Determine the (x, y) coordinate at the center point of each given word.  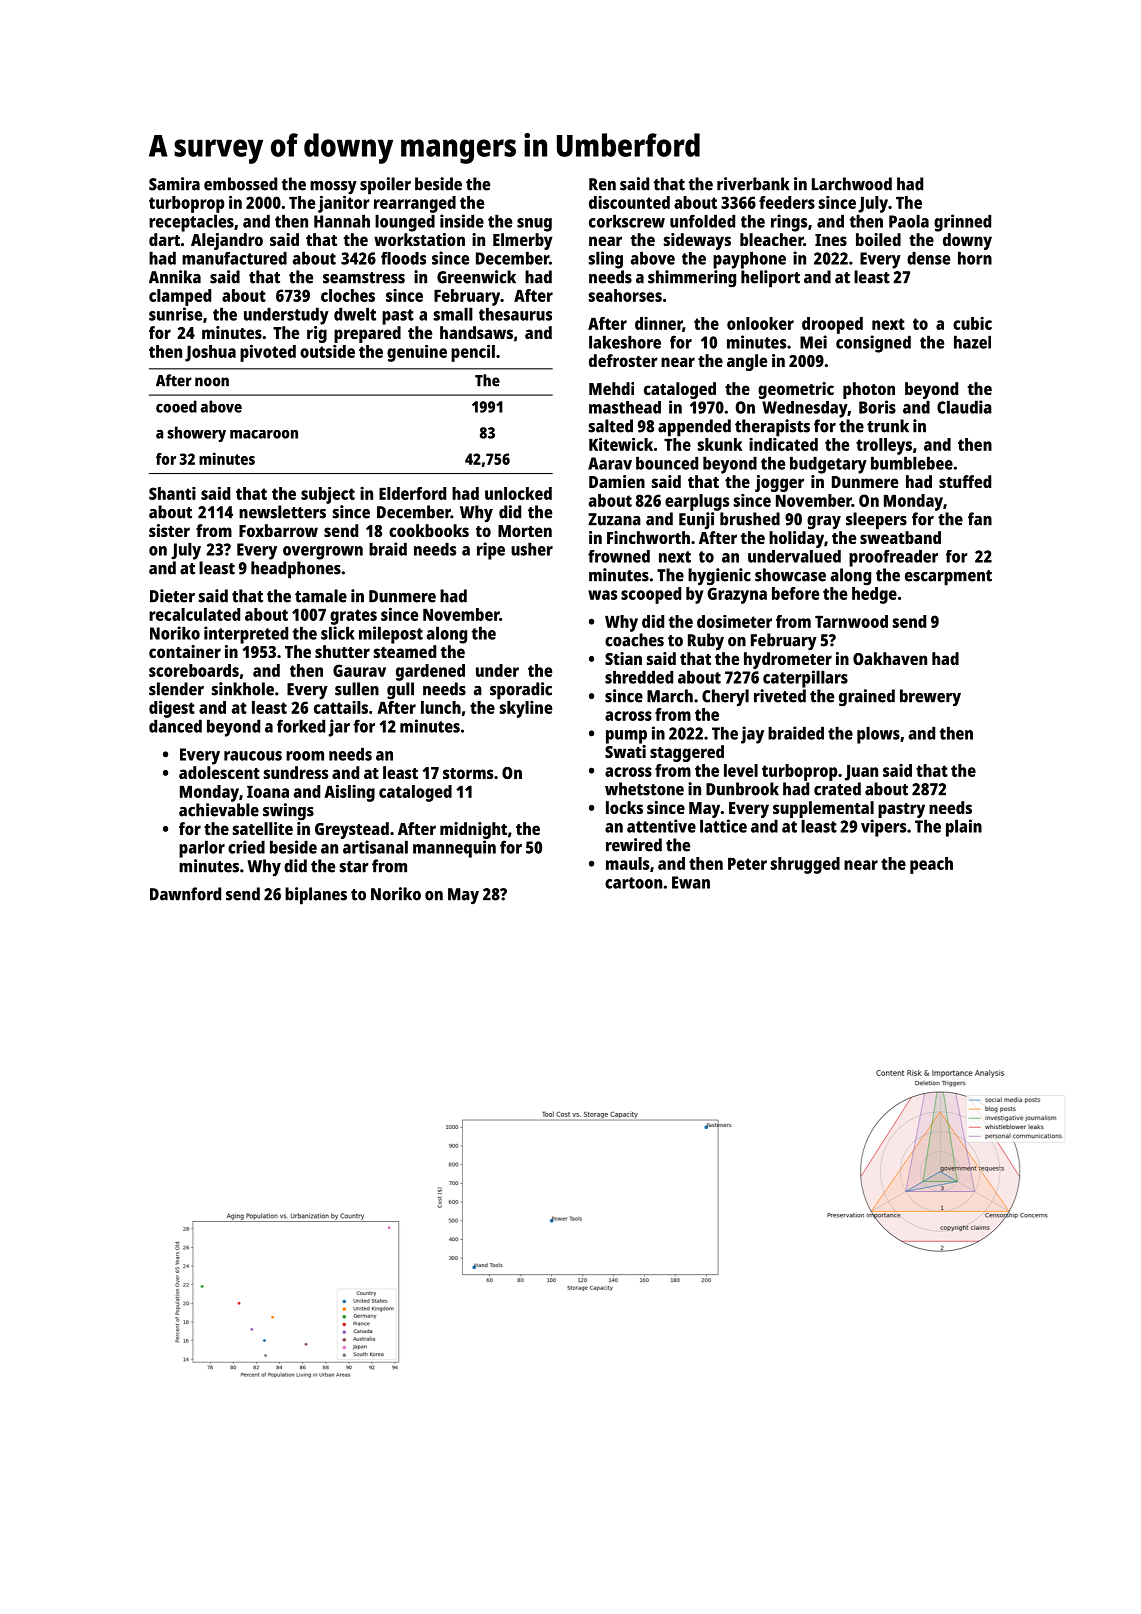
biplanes (316, 896)
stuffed (965, 481)
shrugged (805, 865)
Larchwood (852, 184)
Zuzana (614, 519)
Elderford (412, 493)
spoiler (385, 186)
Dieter (172, 596)
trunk (888, 426)
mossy (333, 188)
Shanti (172, 493)
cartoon (633, 883)
